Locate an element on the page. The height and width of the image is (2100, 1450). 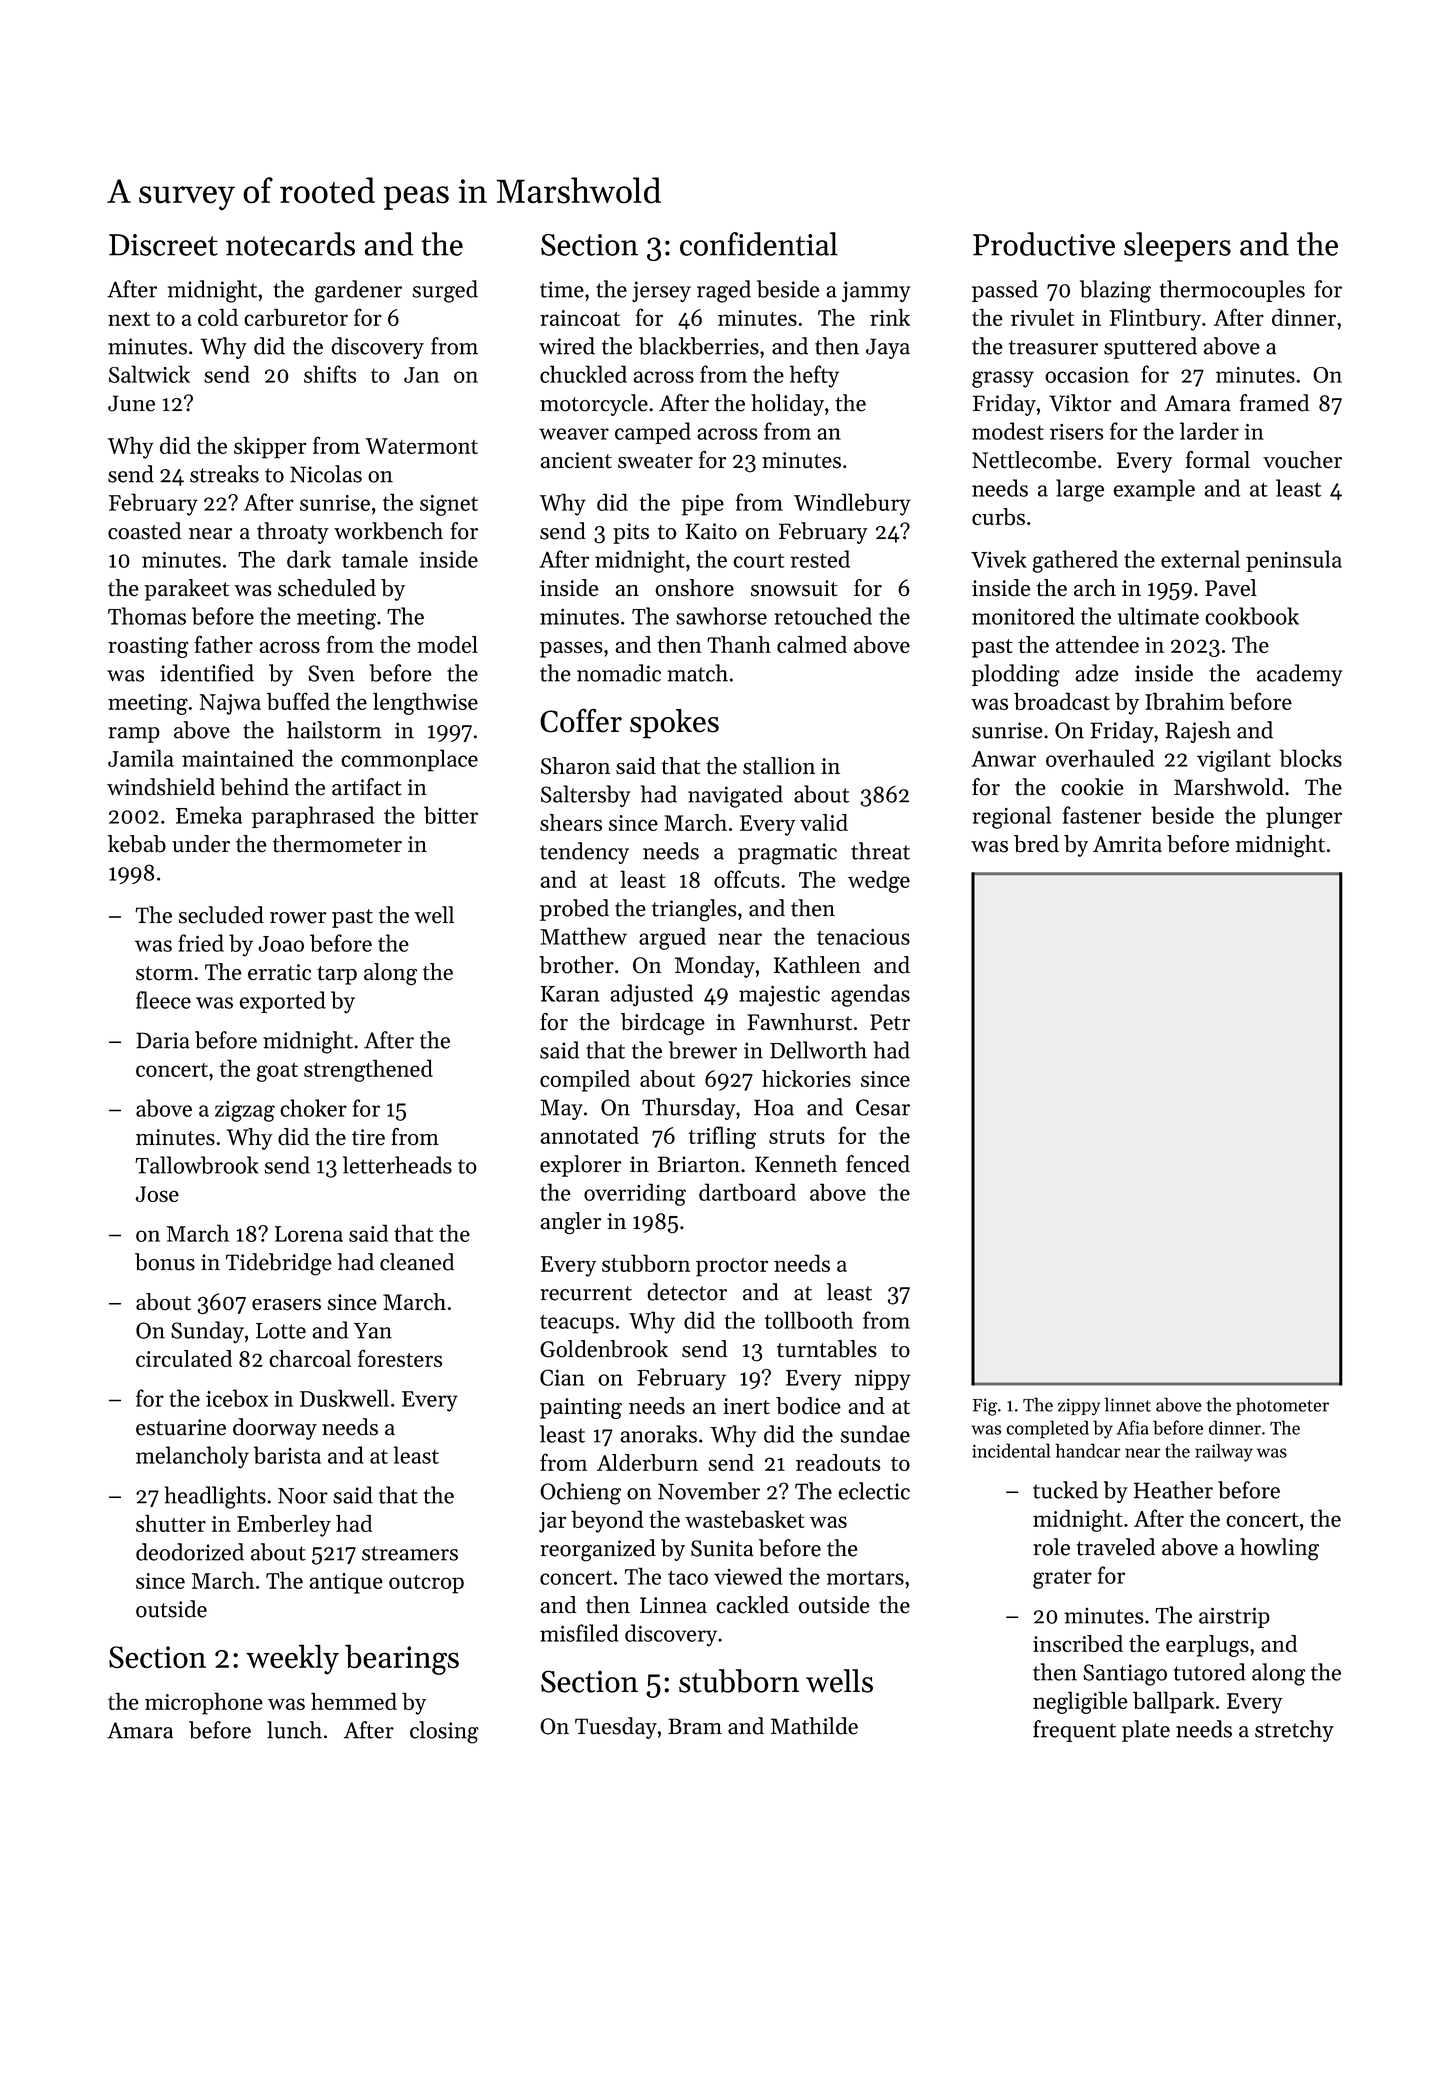
framed is located at coordinates (1274, 403).
